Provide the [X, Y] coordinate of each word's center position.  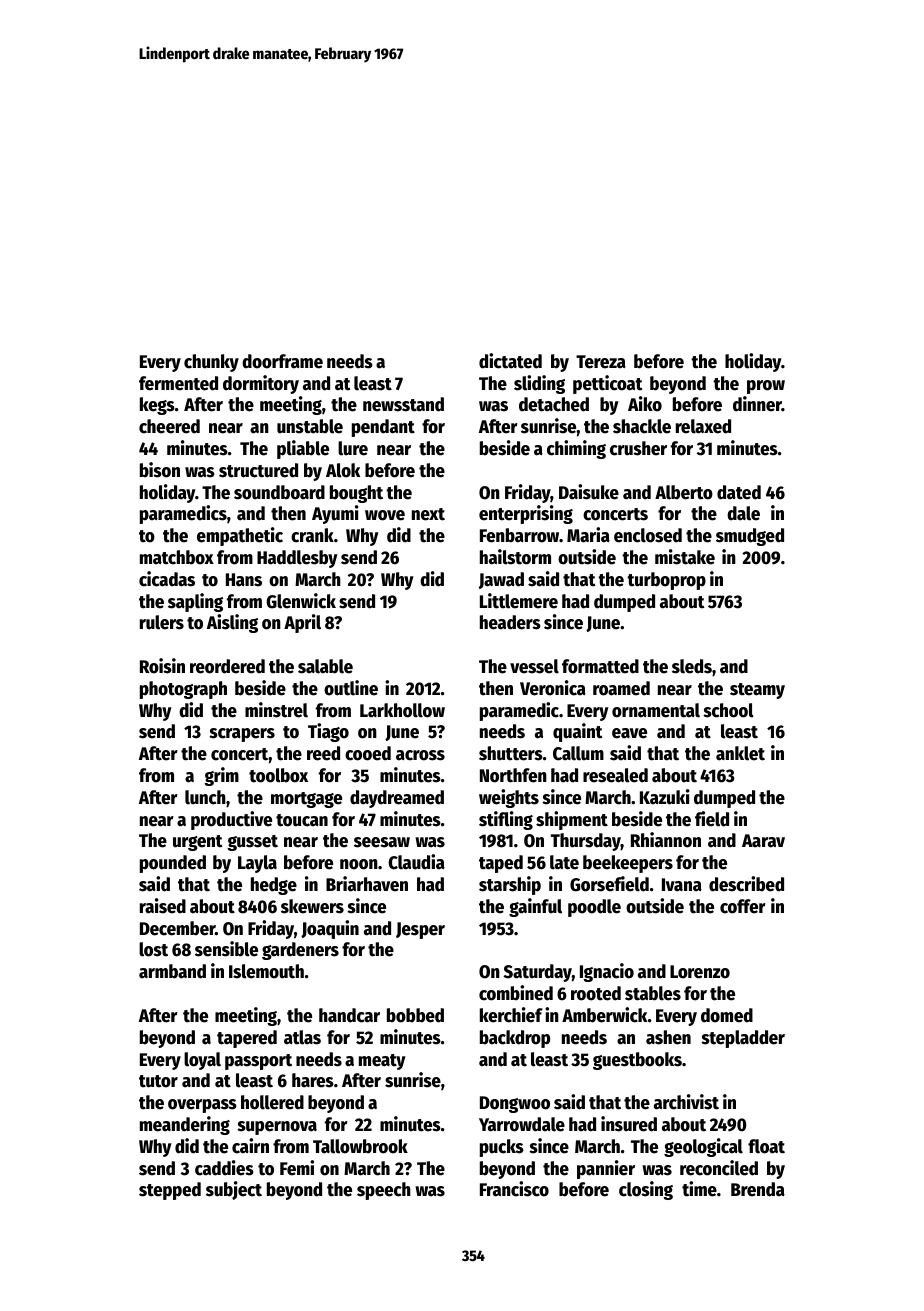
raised [163, 906]
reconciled [719, 1168]
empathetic [240, 536]
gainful [535, 907]
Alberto [684, 492]
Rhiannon [666, 840]
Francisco [514, 1189]
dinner [757, 404]
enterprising [526, 514]
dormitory [261, 384]
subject [234, 1190]
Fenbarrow [519, 535]
